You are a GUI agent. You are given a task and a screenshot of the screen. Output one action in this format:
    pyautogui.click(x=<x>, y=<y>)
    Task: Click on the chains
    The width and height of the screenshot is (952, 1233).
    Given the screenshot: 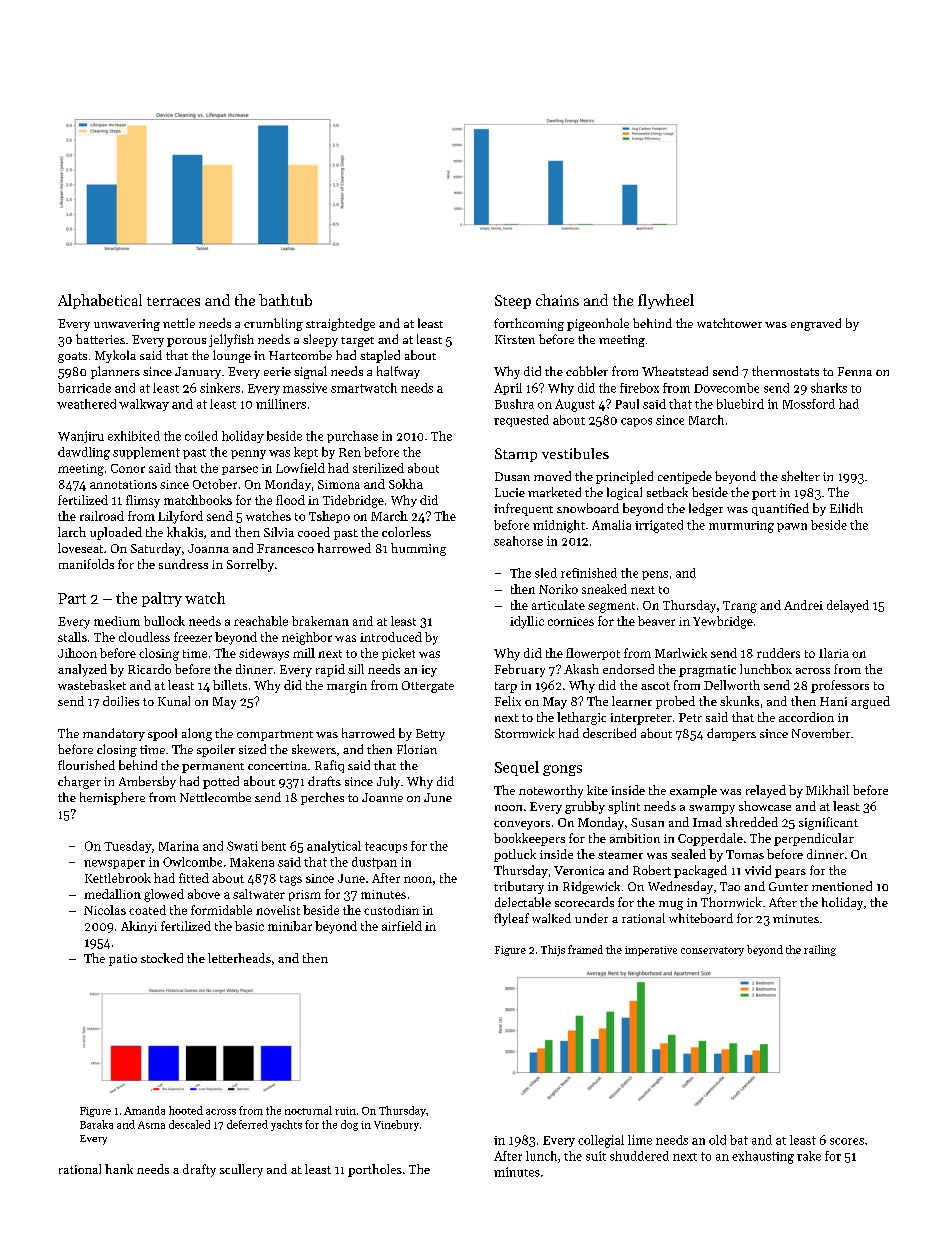 What is the action you would take?
    pyautogui.click(x=557, y=300)
